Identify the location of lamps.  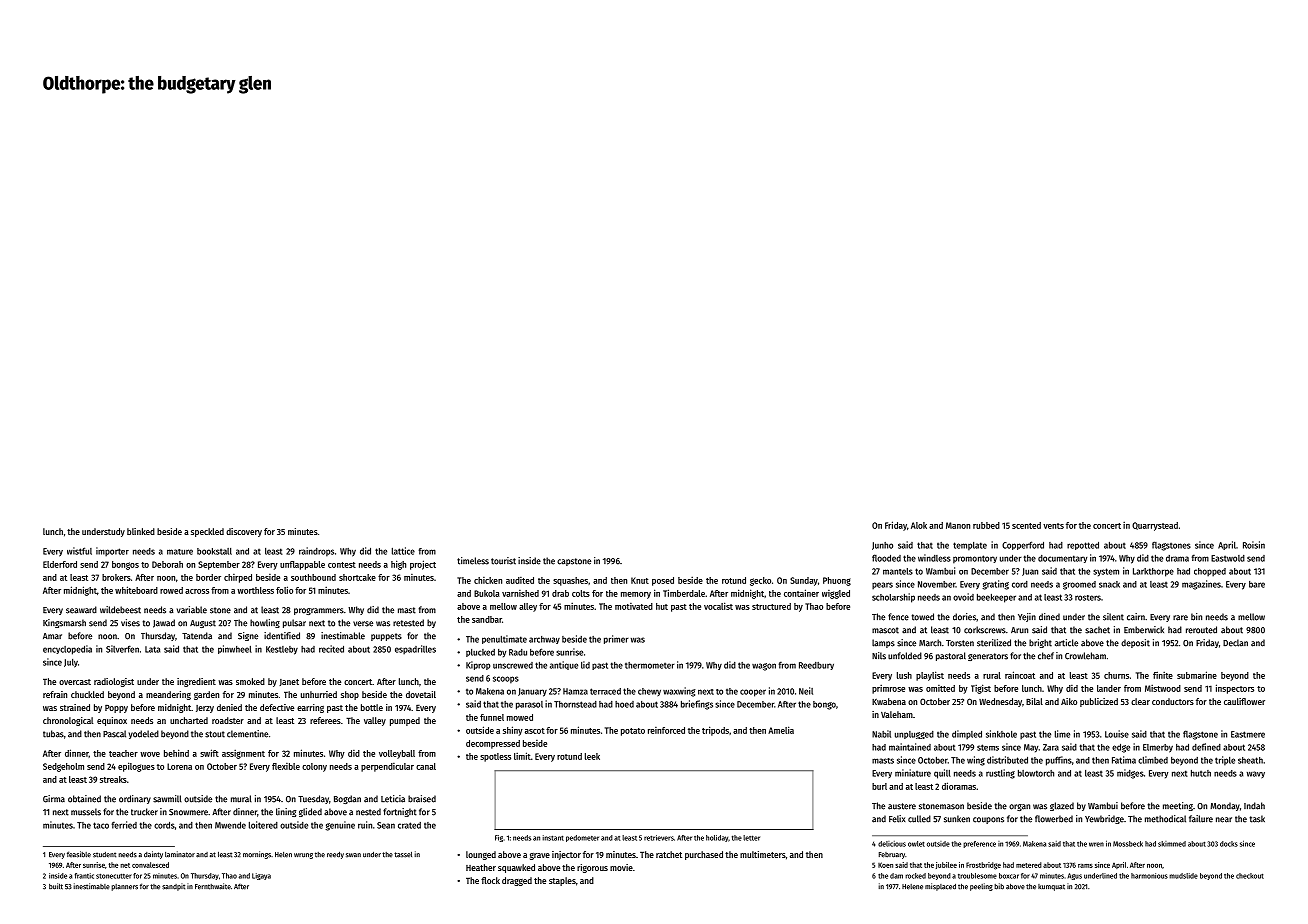
(883, 643).
